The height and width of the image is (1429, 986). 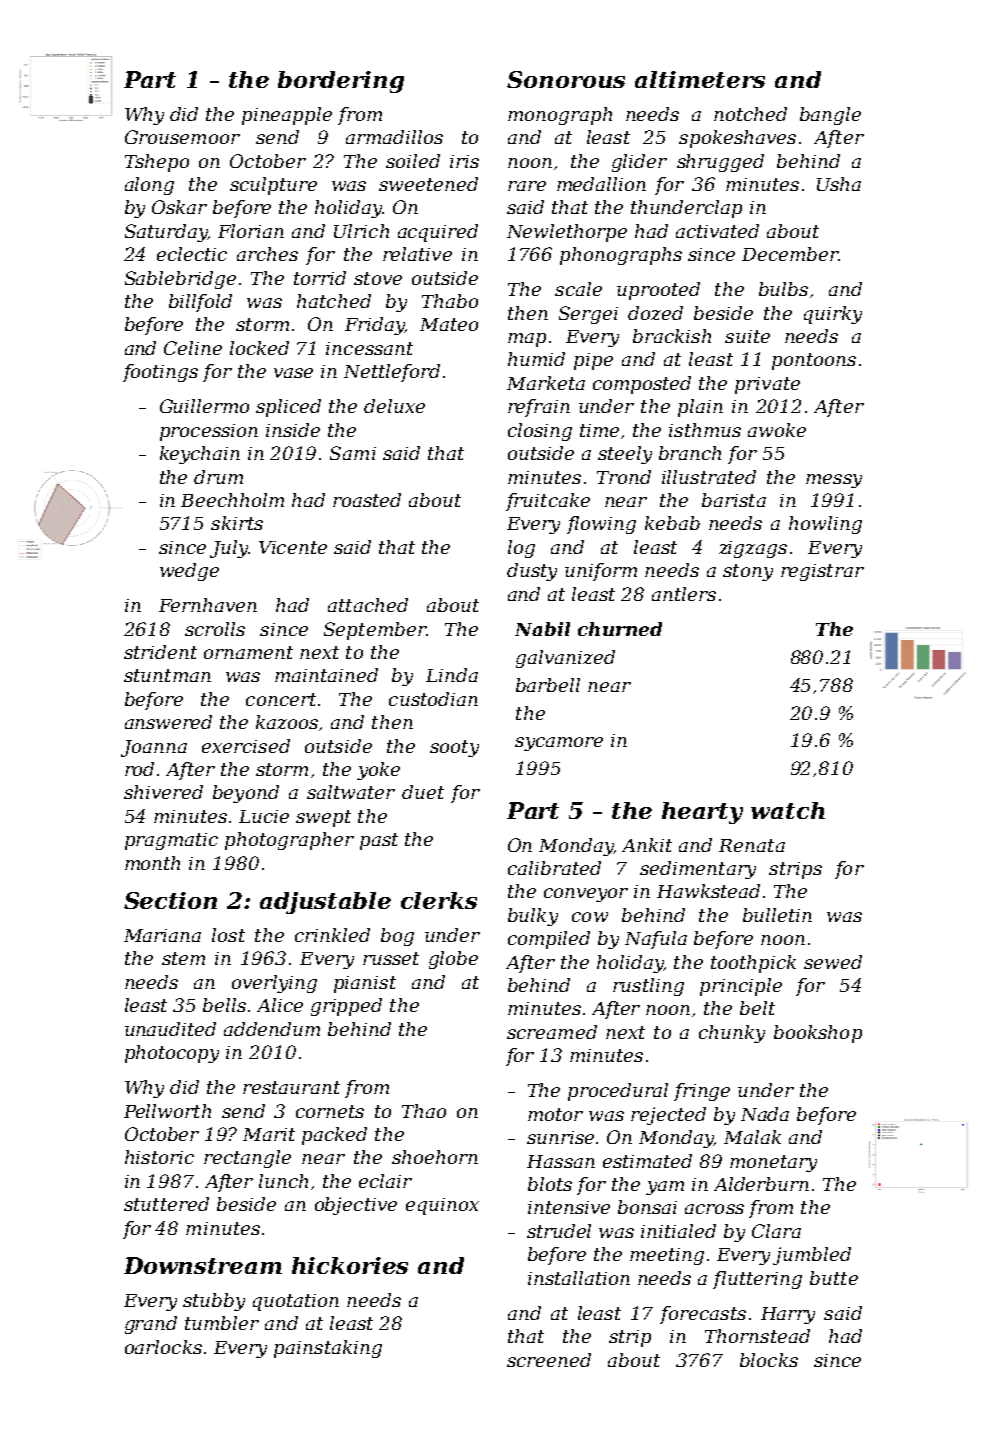 I want to click on pineapple, so click(x=287, y=116).
